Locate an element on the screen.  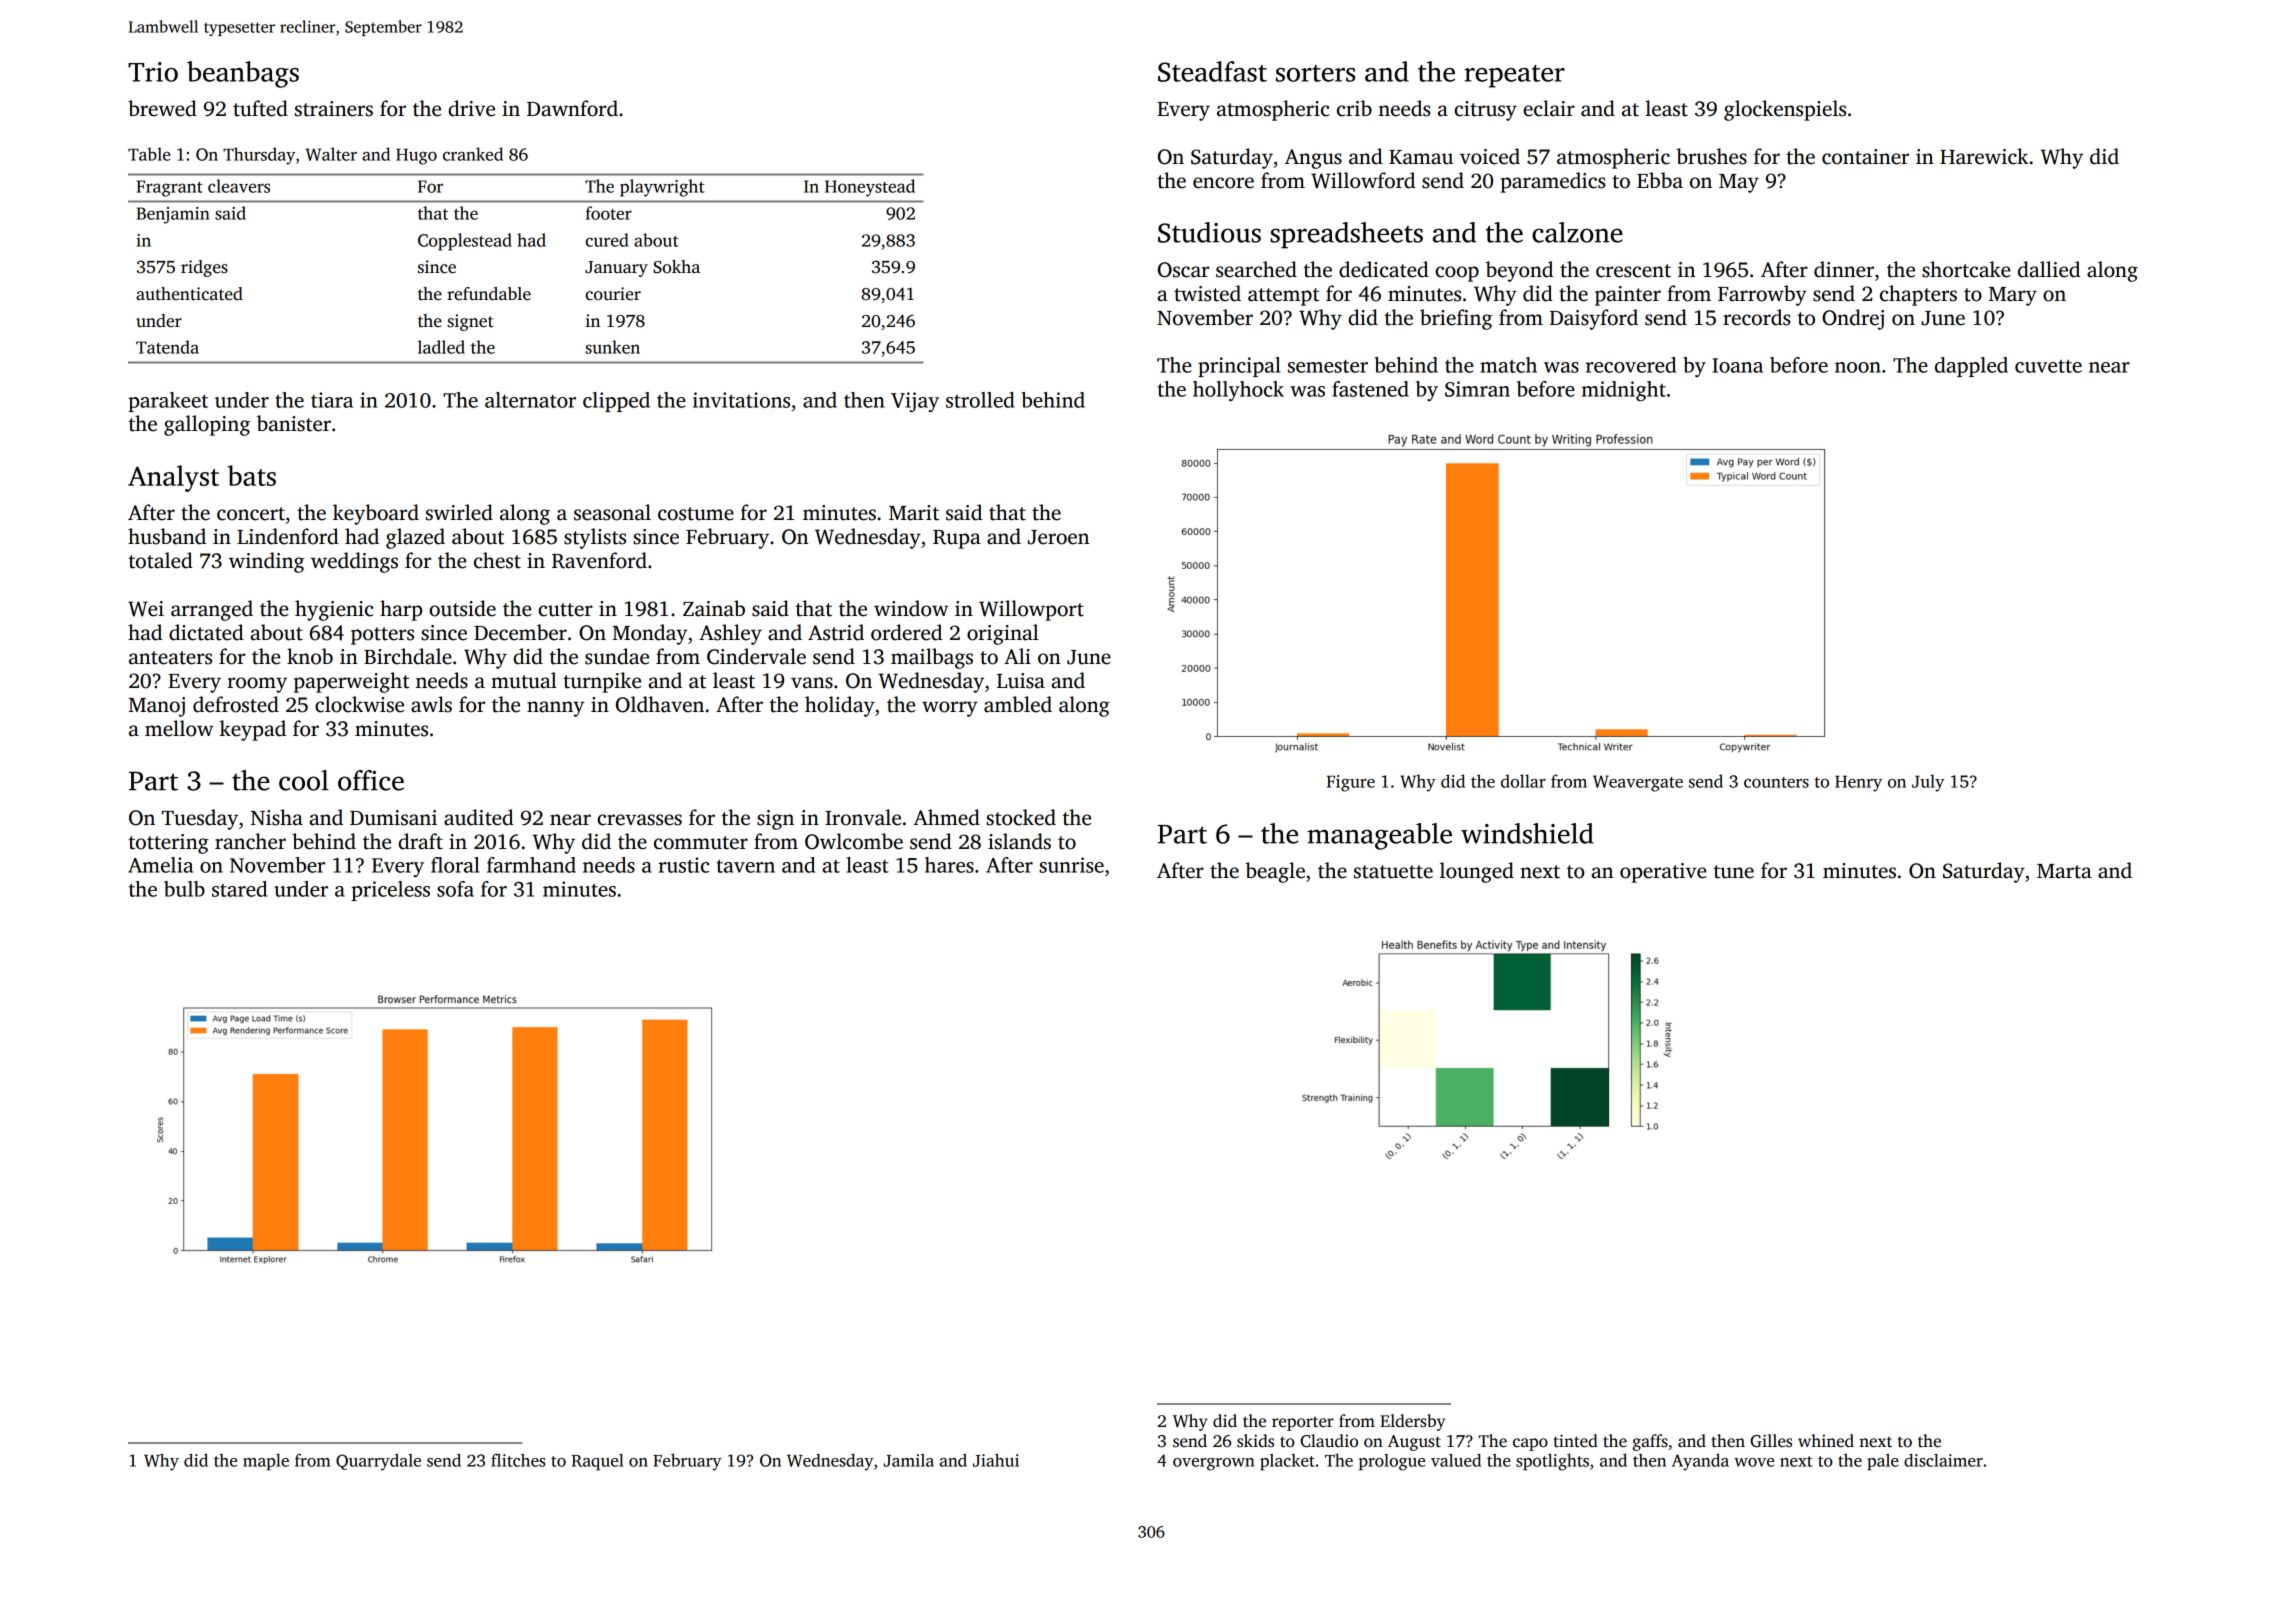
sorters is located at coordinates (1315, 73).
